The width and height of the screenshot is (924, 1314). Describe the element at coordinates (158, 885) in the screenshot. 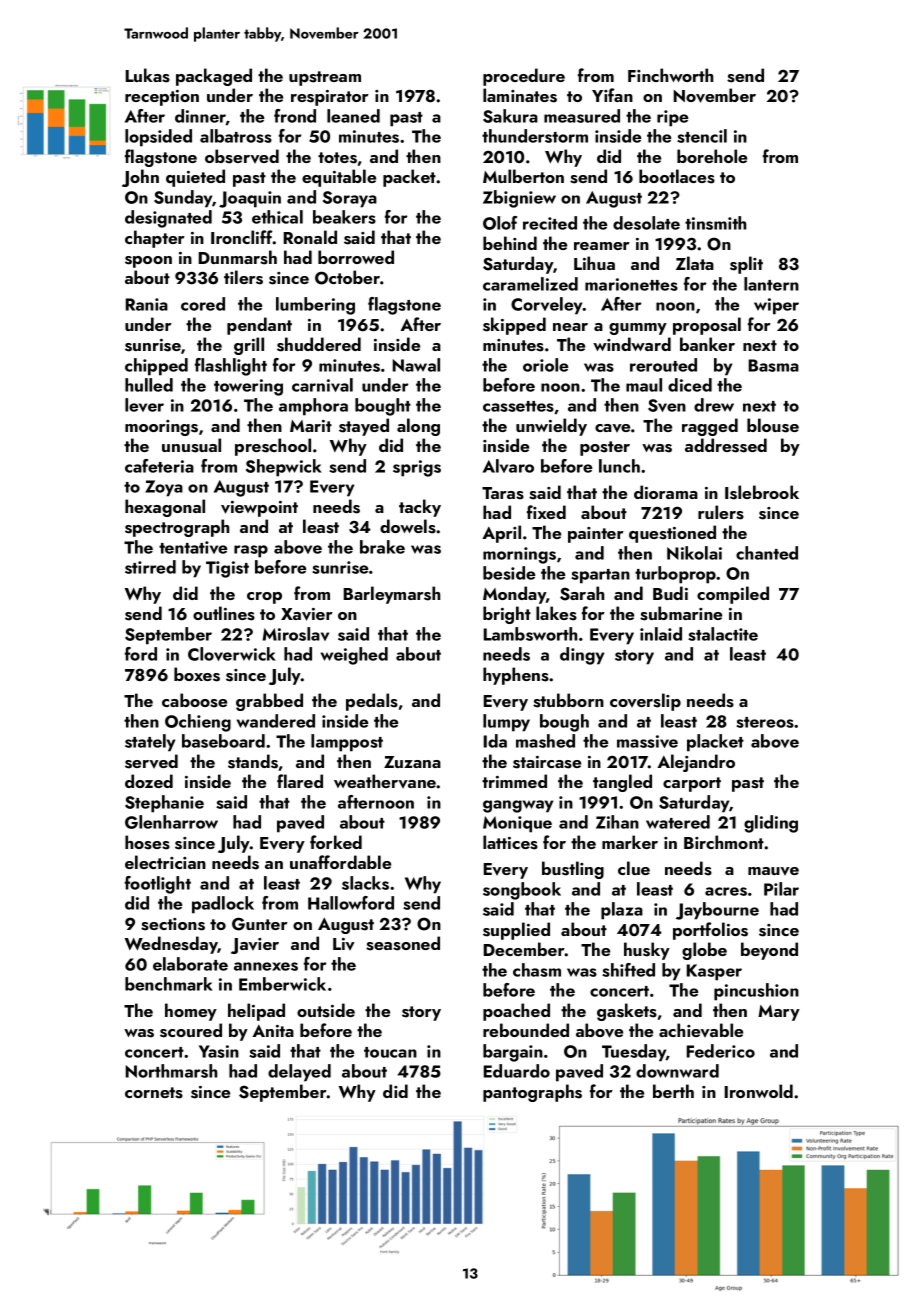

I see `footlight` at that location.
